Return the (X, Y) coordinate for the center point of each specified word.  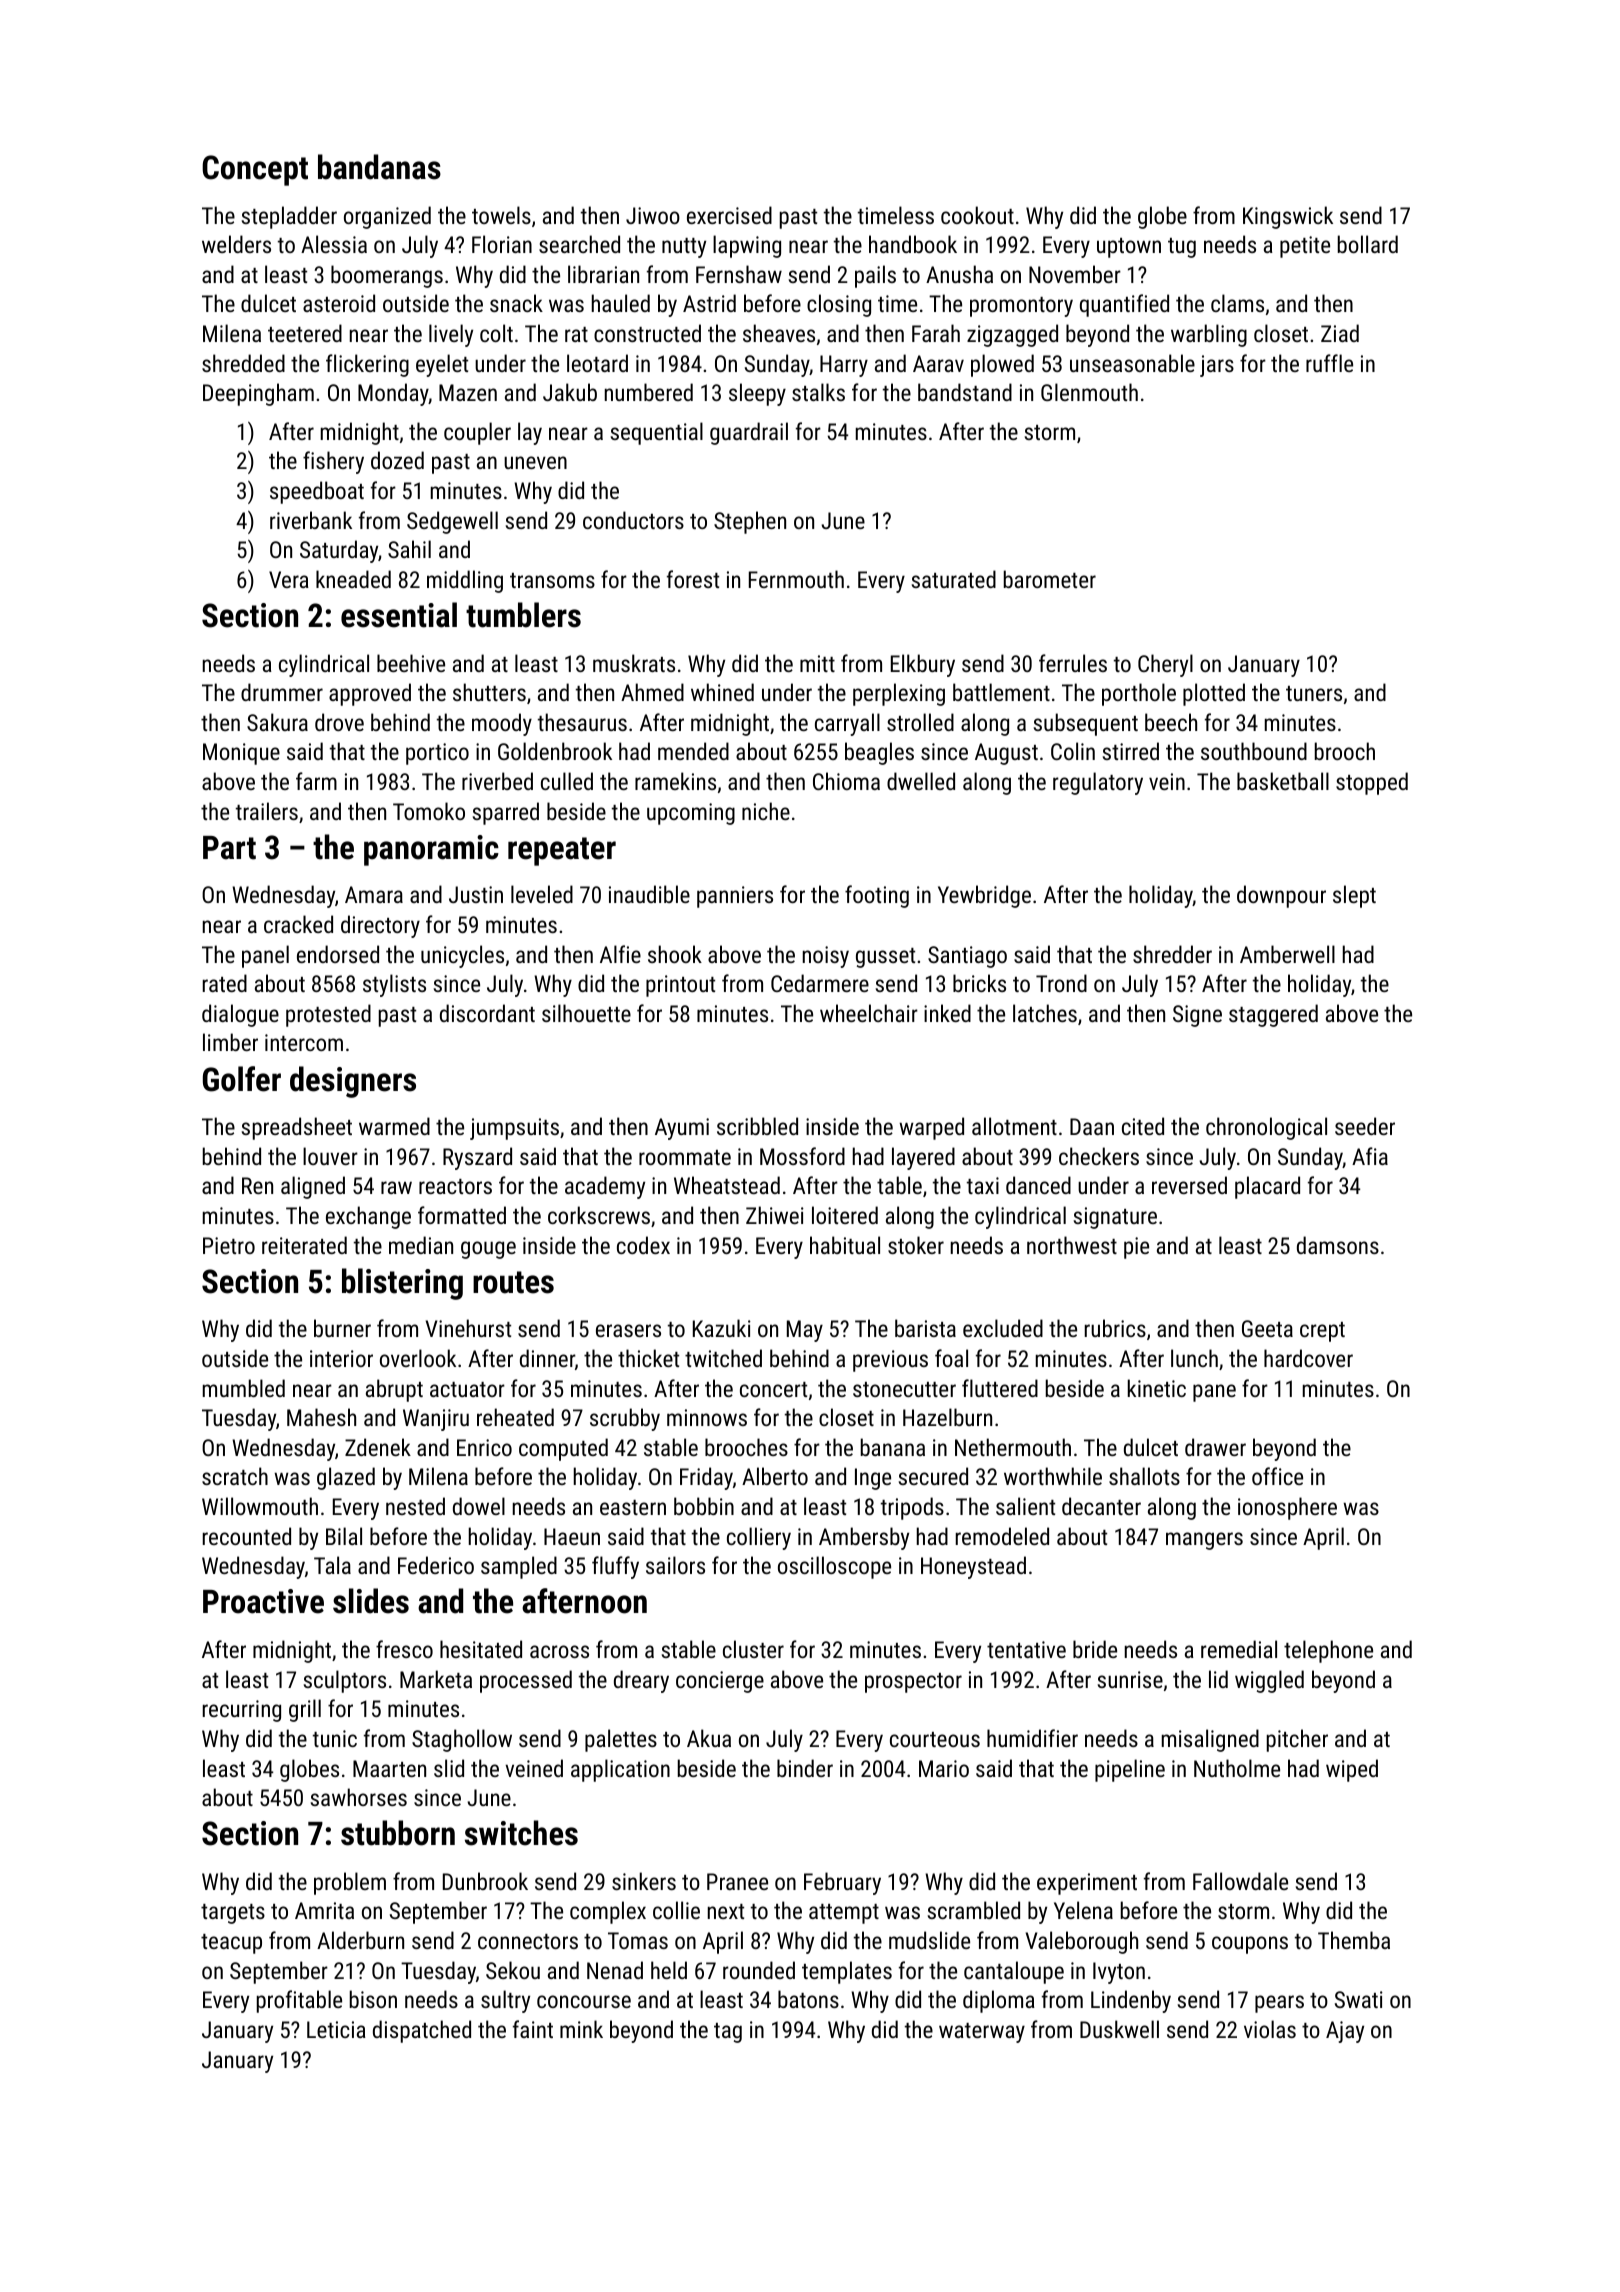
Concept (255, 170)
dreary (641, 1681)
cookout (977, 215)
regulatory (1098, 783)
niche (766, 811)
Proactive (263, 1601)
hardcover (1308, 1358)
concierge (720, 1682)
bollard (1368, 244)
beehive (411, 663)
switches (521, 1833)
